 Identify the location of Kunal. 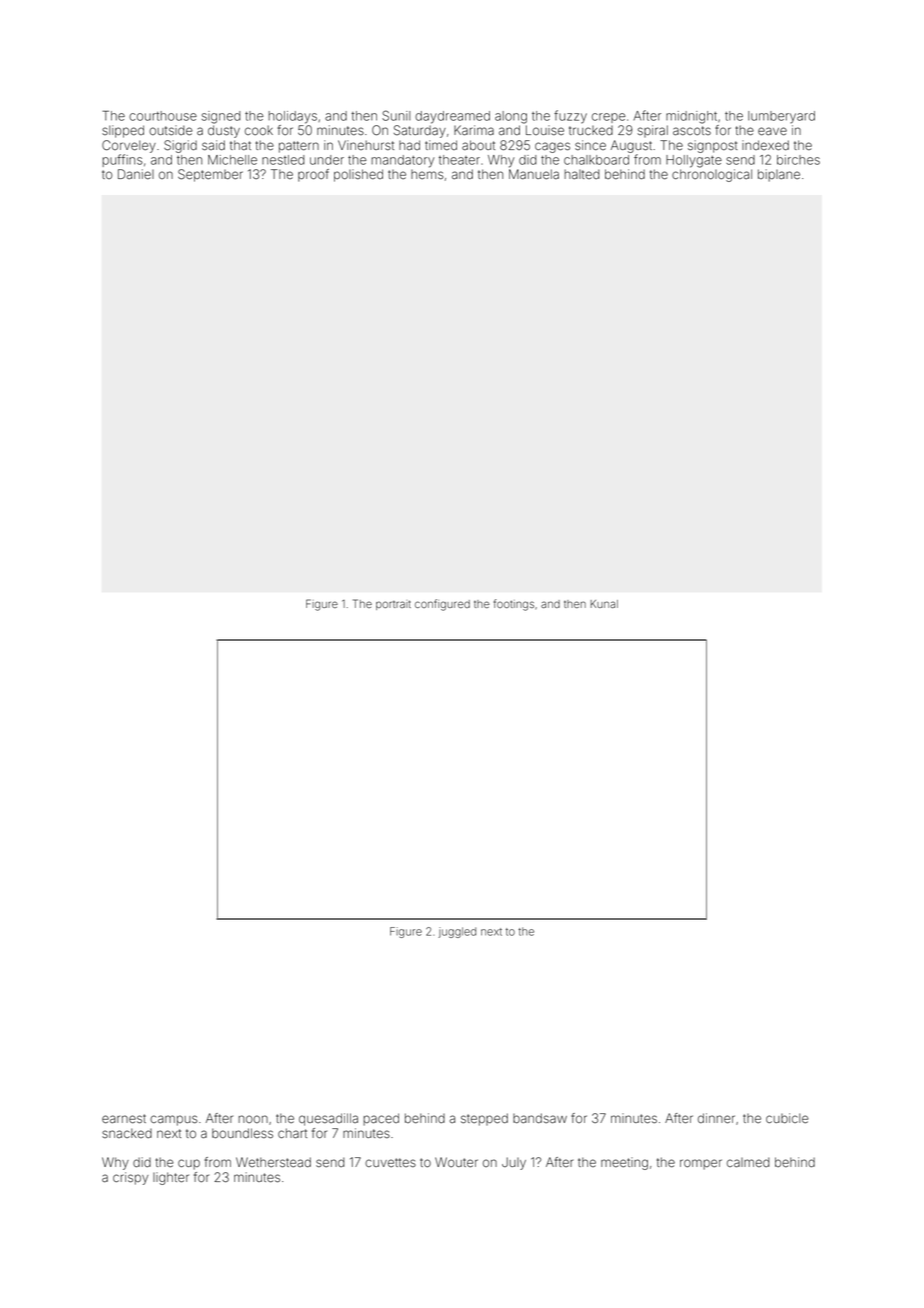
(604, 604).
